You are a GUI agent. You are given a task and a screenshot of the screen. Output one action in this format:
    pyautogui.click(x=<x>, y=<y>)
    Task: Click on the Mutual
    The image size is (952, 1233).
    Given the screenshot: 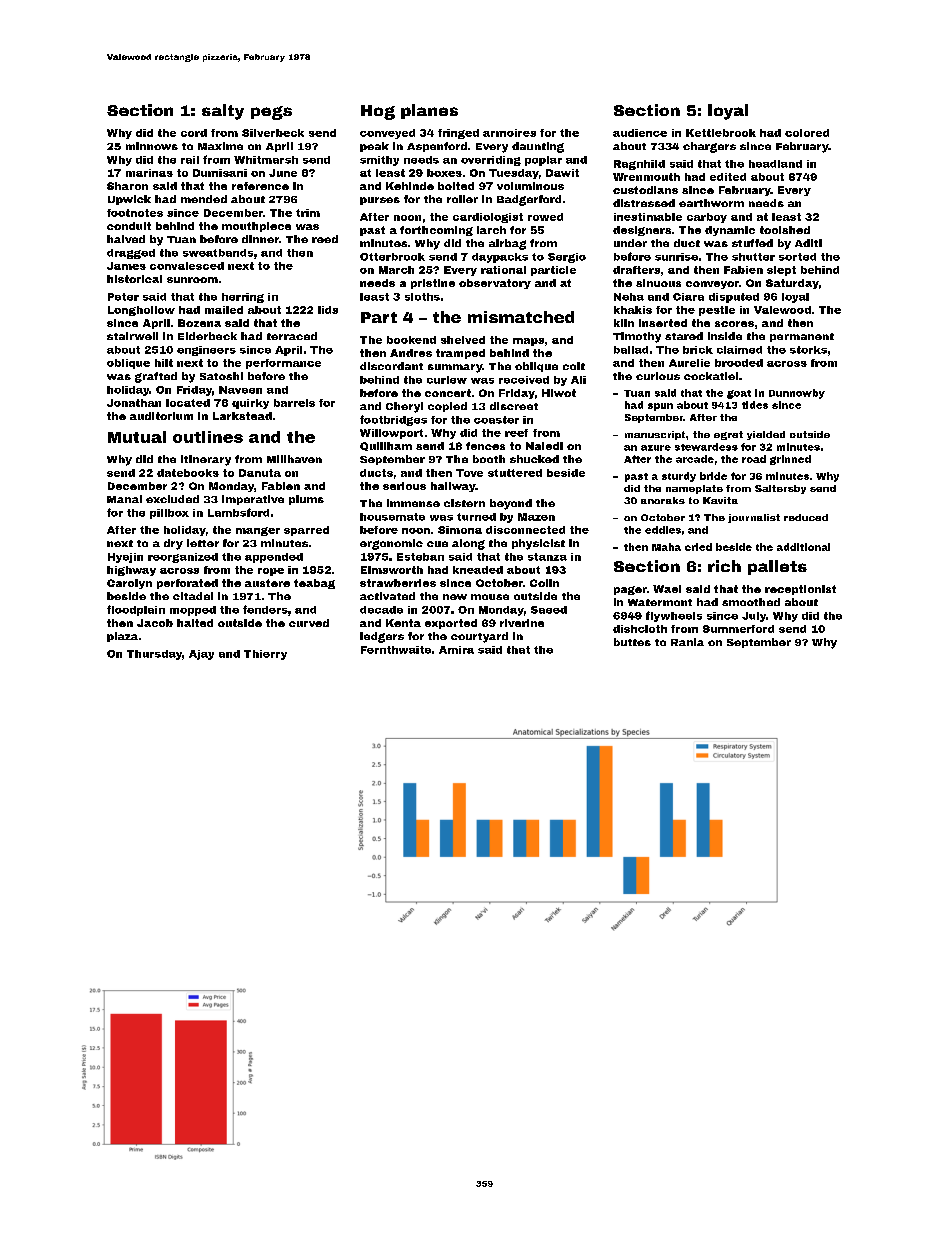 What is the action you would take?
    pyautogui.click(x=137, y=437)
